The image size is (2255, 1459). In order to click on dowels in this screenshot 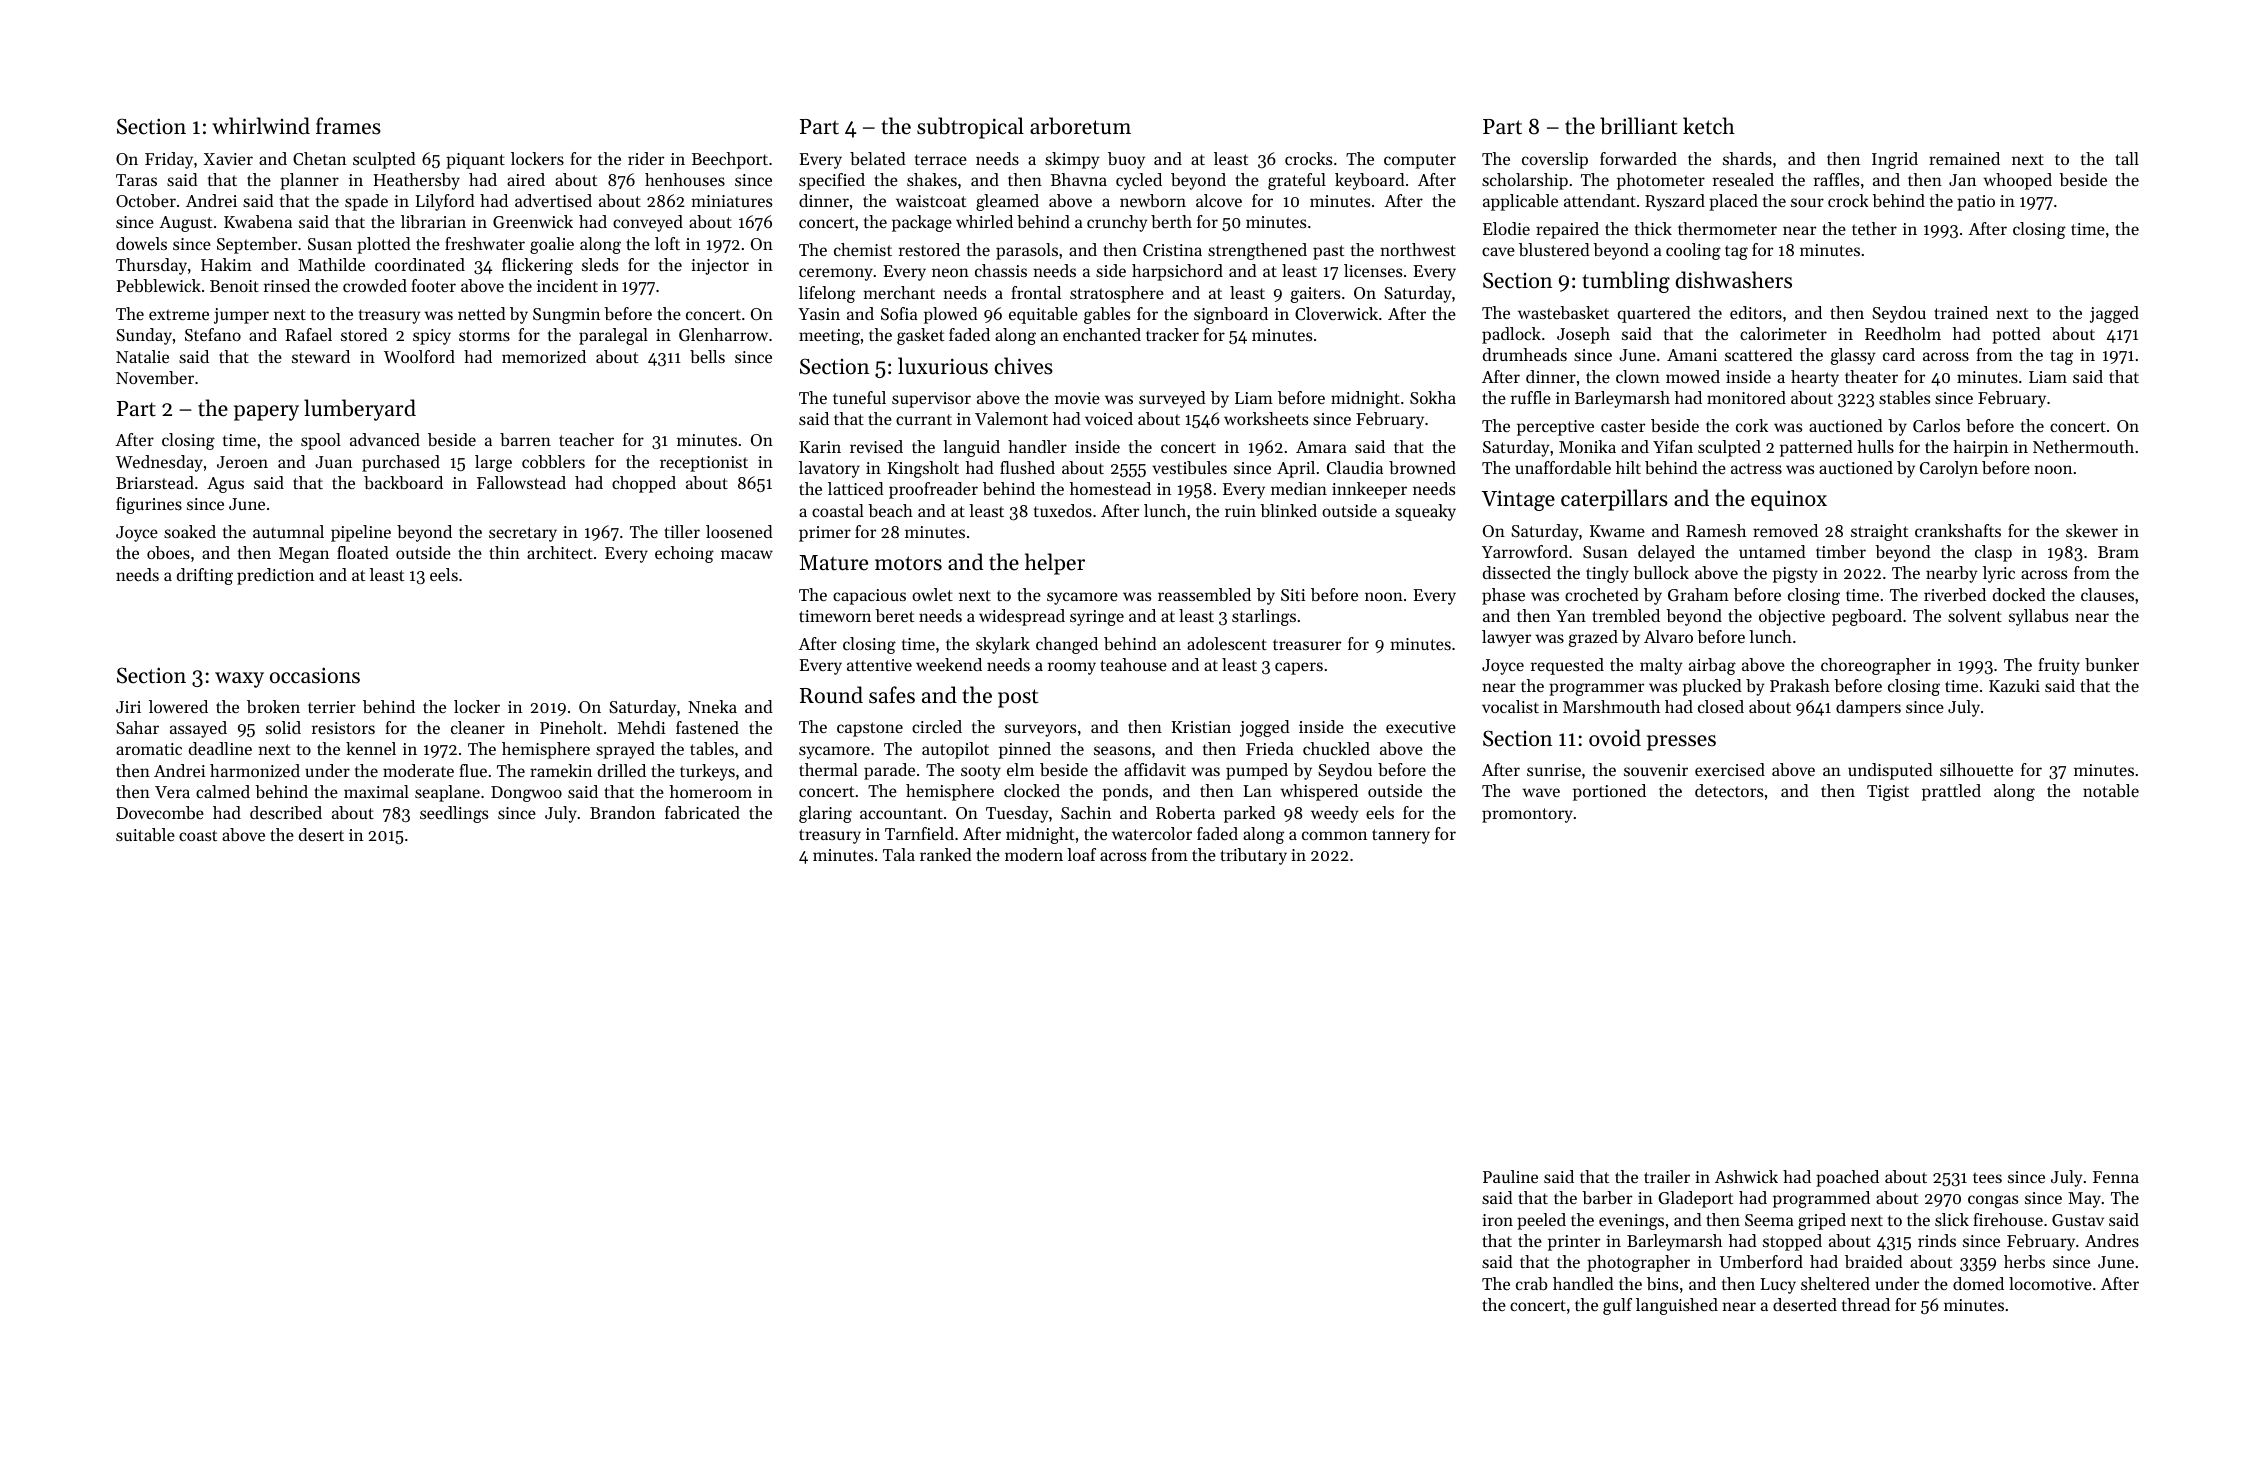, I will do `click(141, 243)`.
